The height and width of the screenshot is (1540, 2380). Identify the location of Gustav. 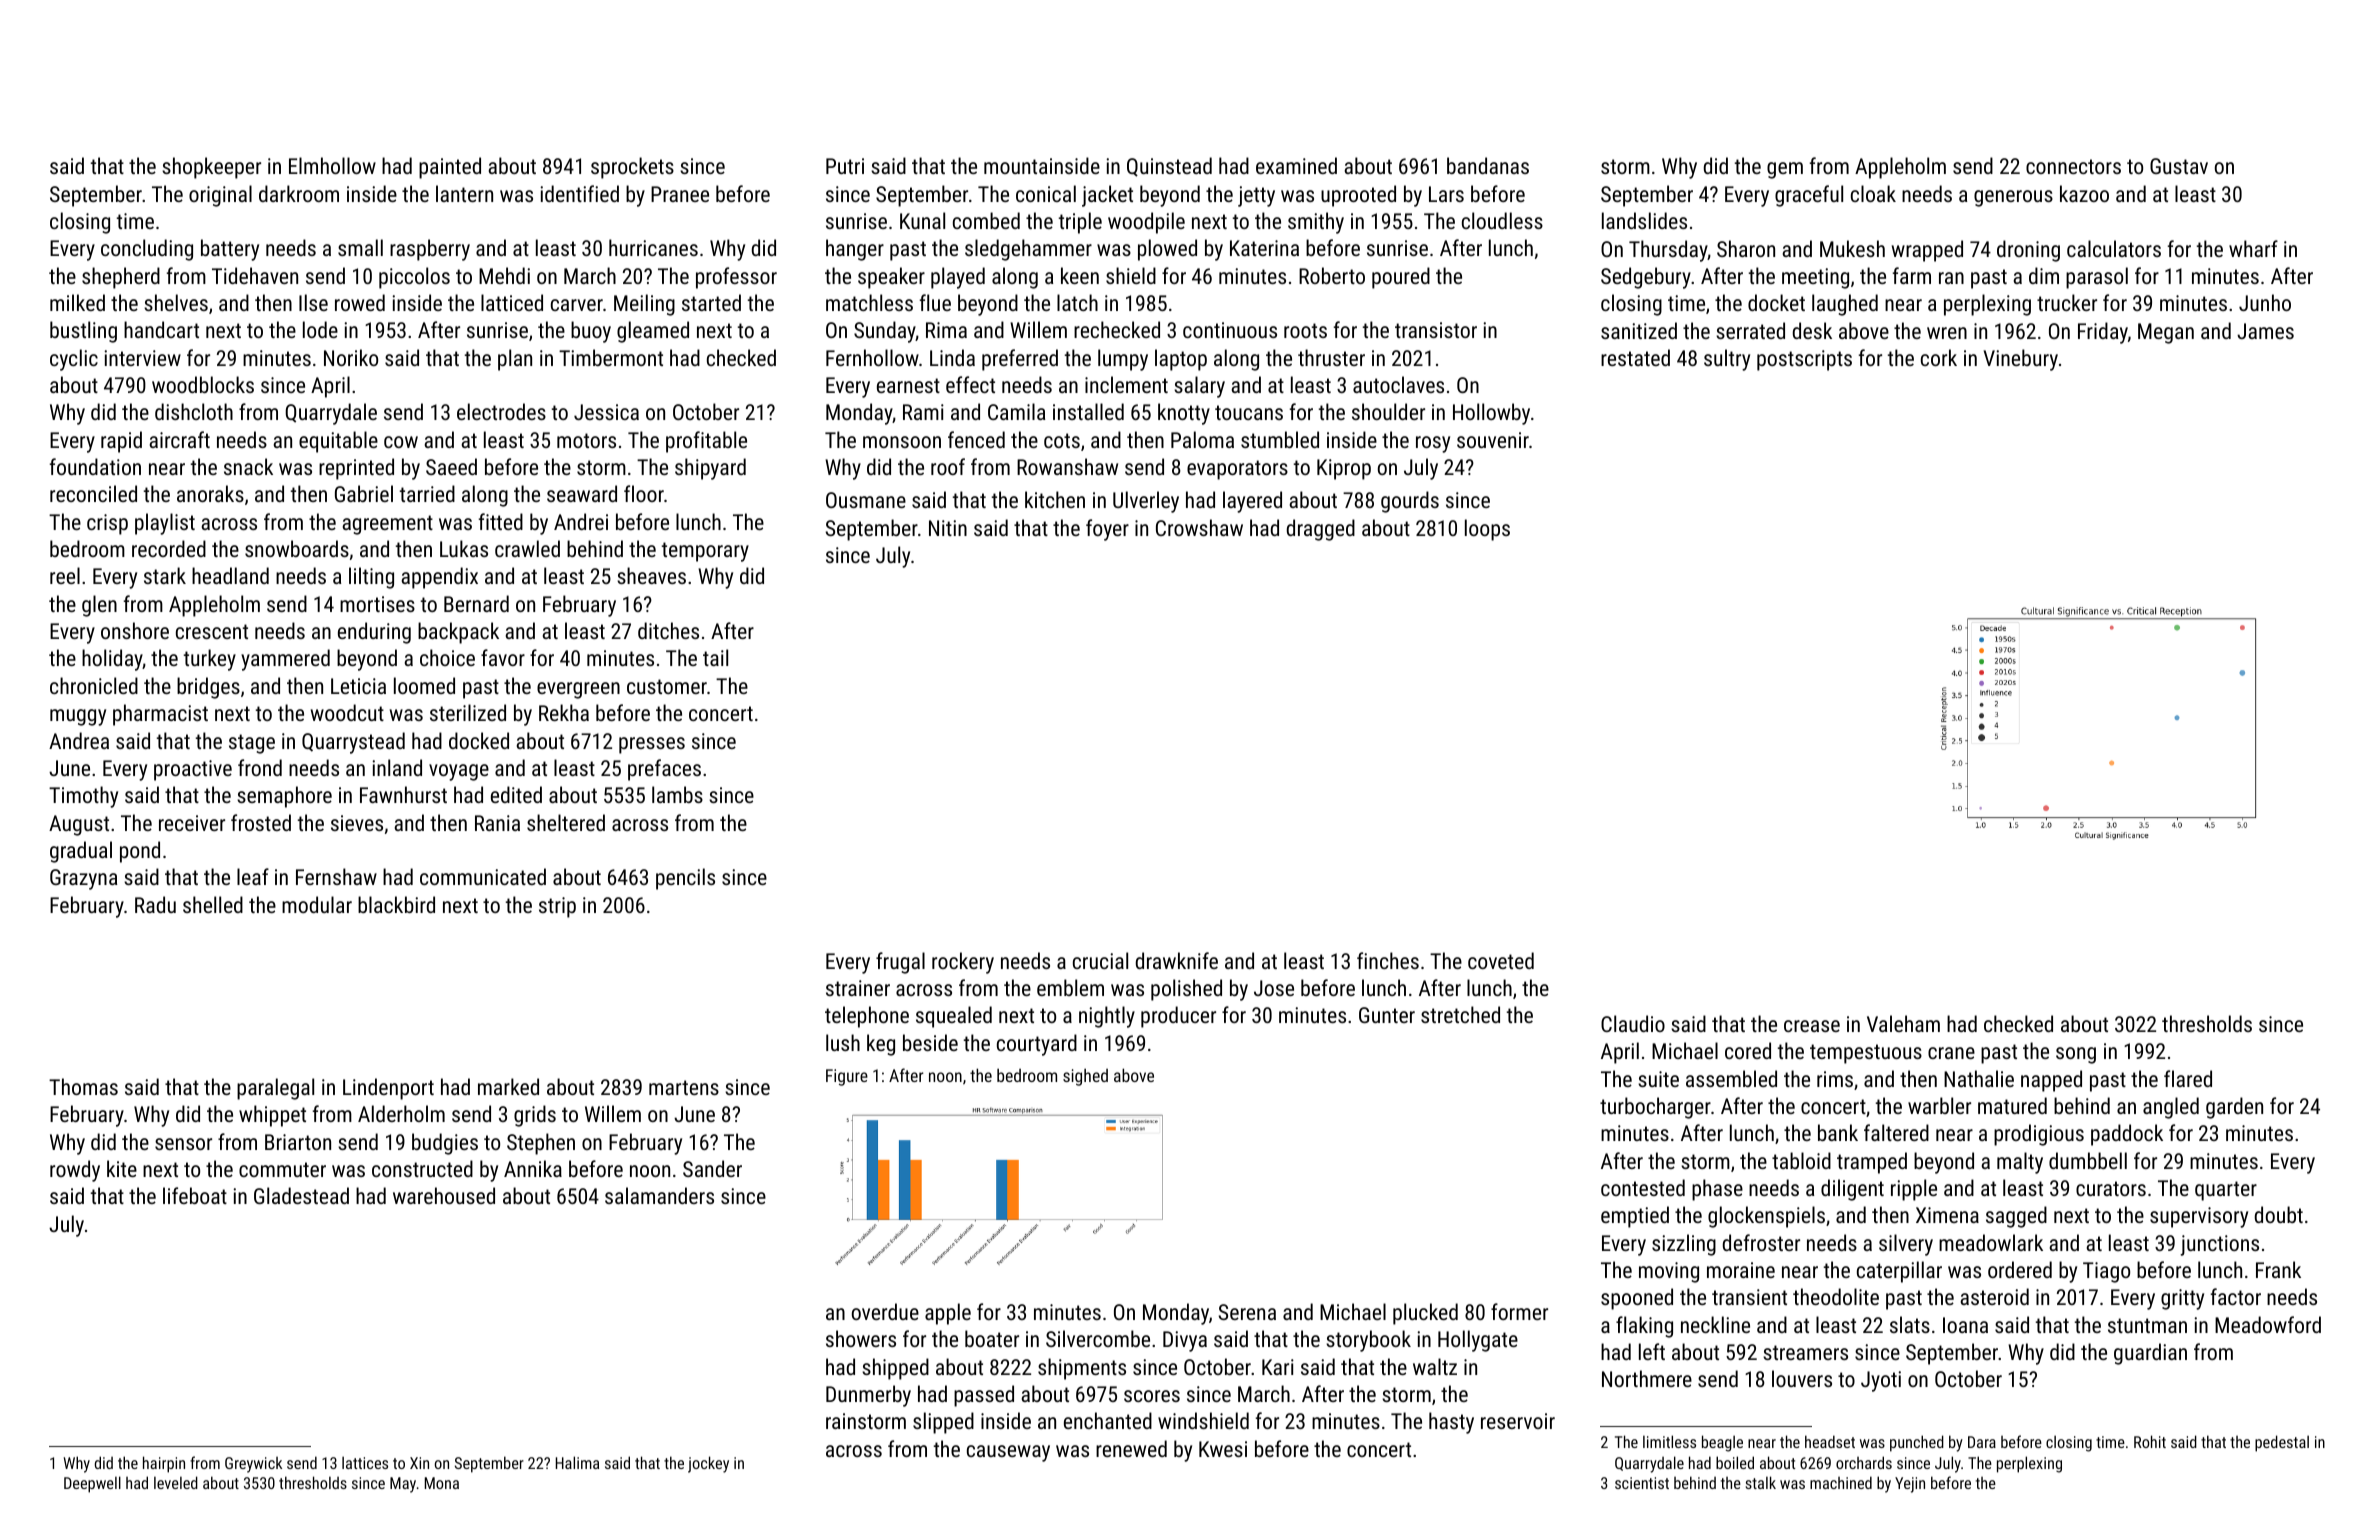
(2179, 166).
